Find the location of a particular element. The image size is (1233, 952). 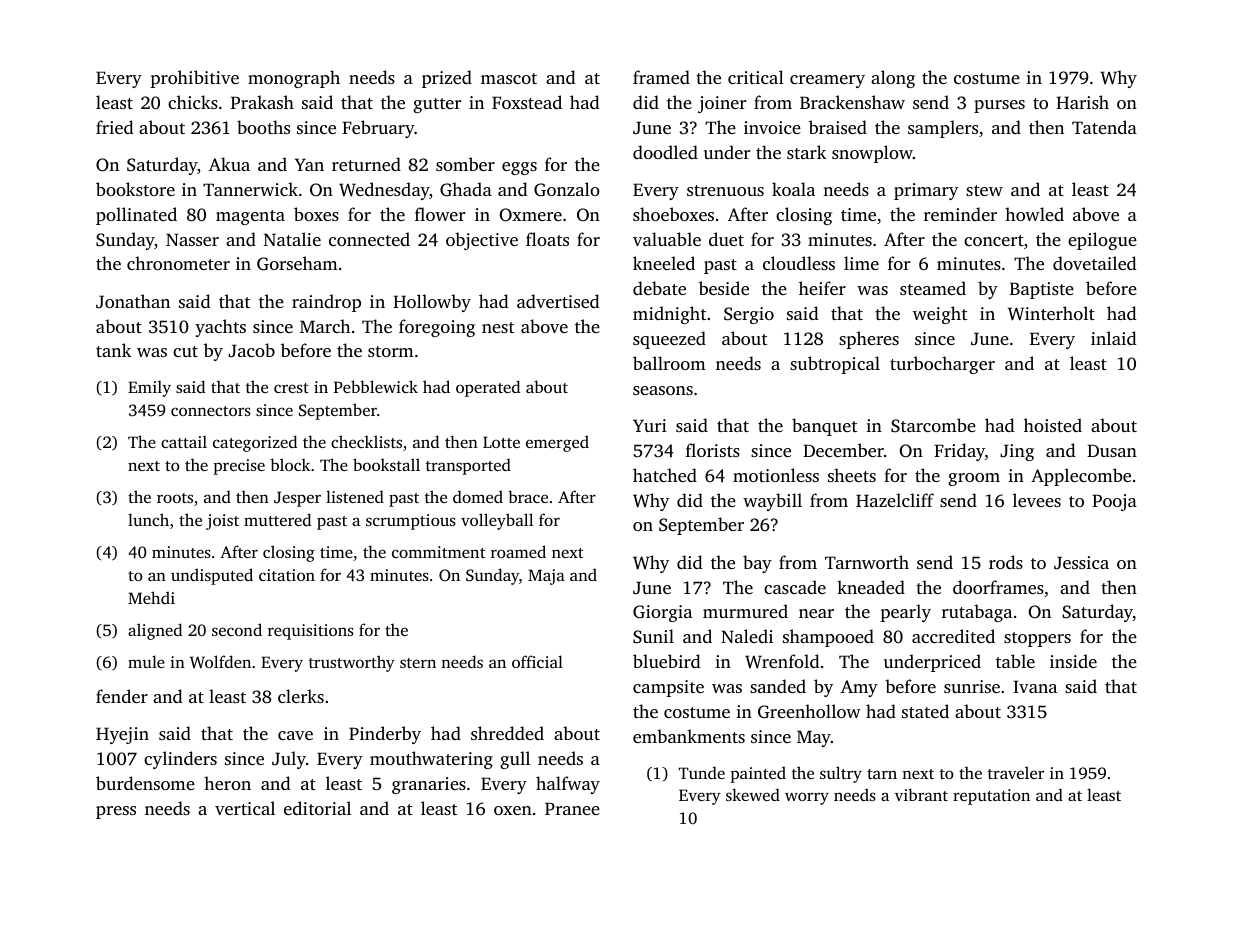

fender is located at coordinates (122, 696).
